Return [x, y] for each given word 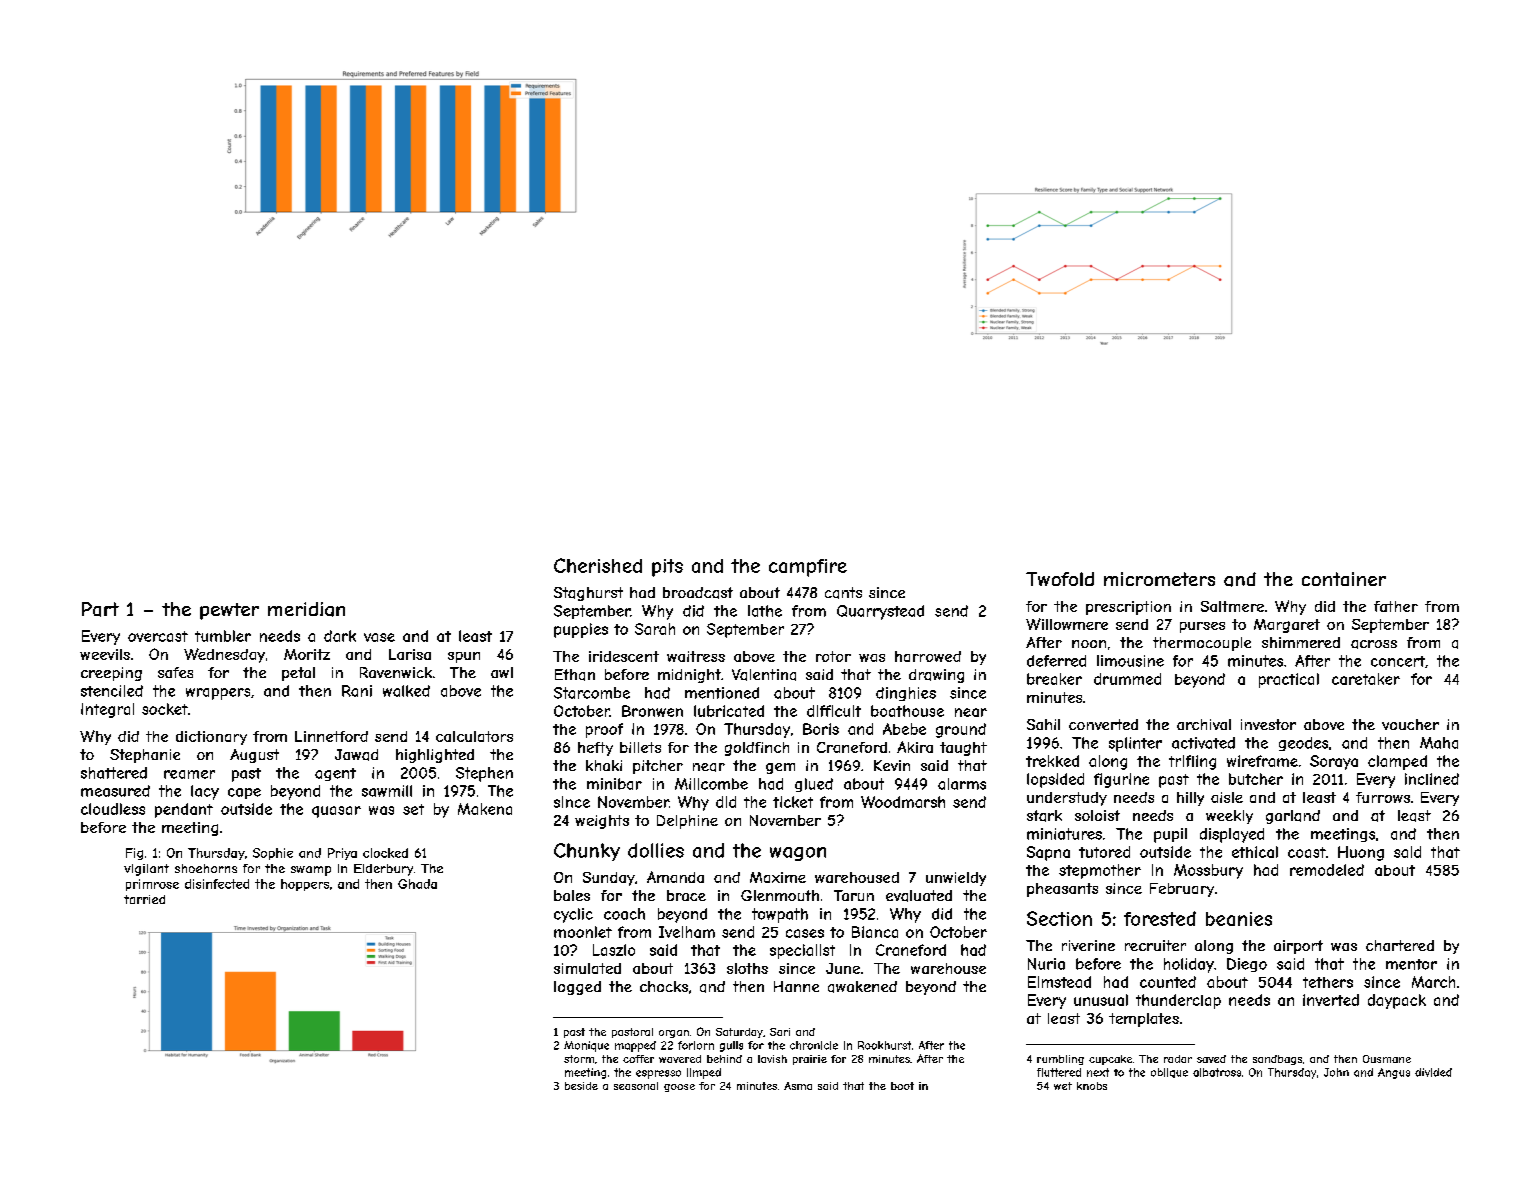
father [1396, 606]
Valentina [764, 675]
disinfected [217, 884]
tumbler [223, 636]
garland [1293, 817]
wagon [798, 854]
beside [581, 1086]
